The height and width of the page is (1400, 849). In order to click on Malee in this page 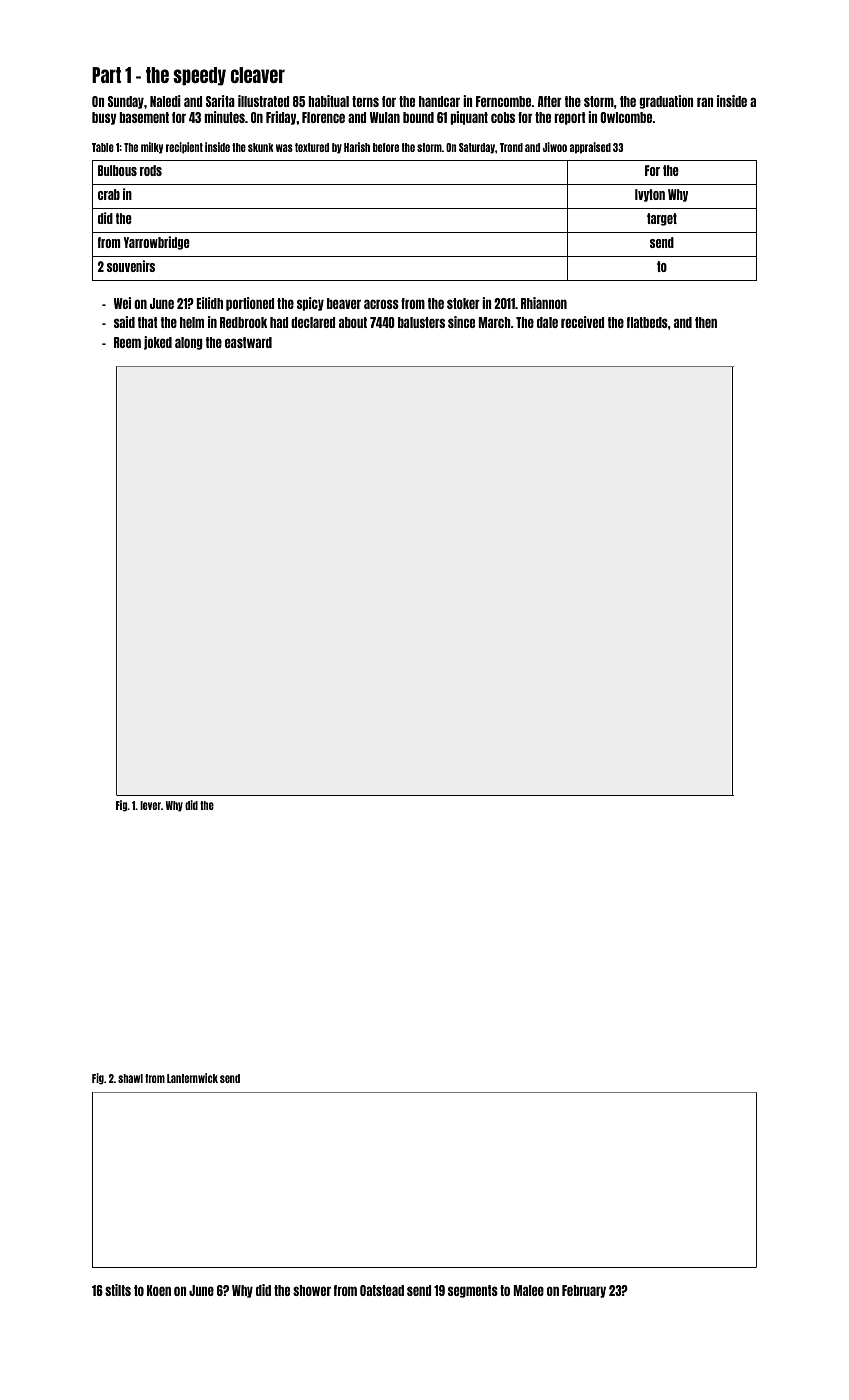, I will do `click(528, 1290)`.
